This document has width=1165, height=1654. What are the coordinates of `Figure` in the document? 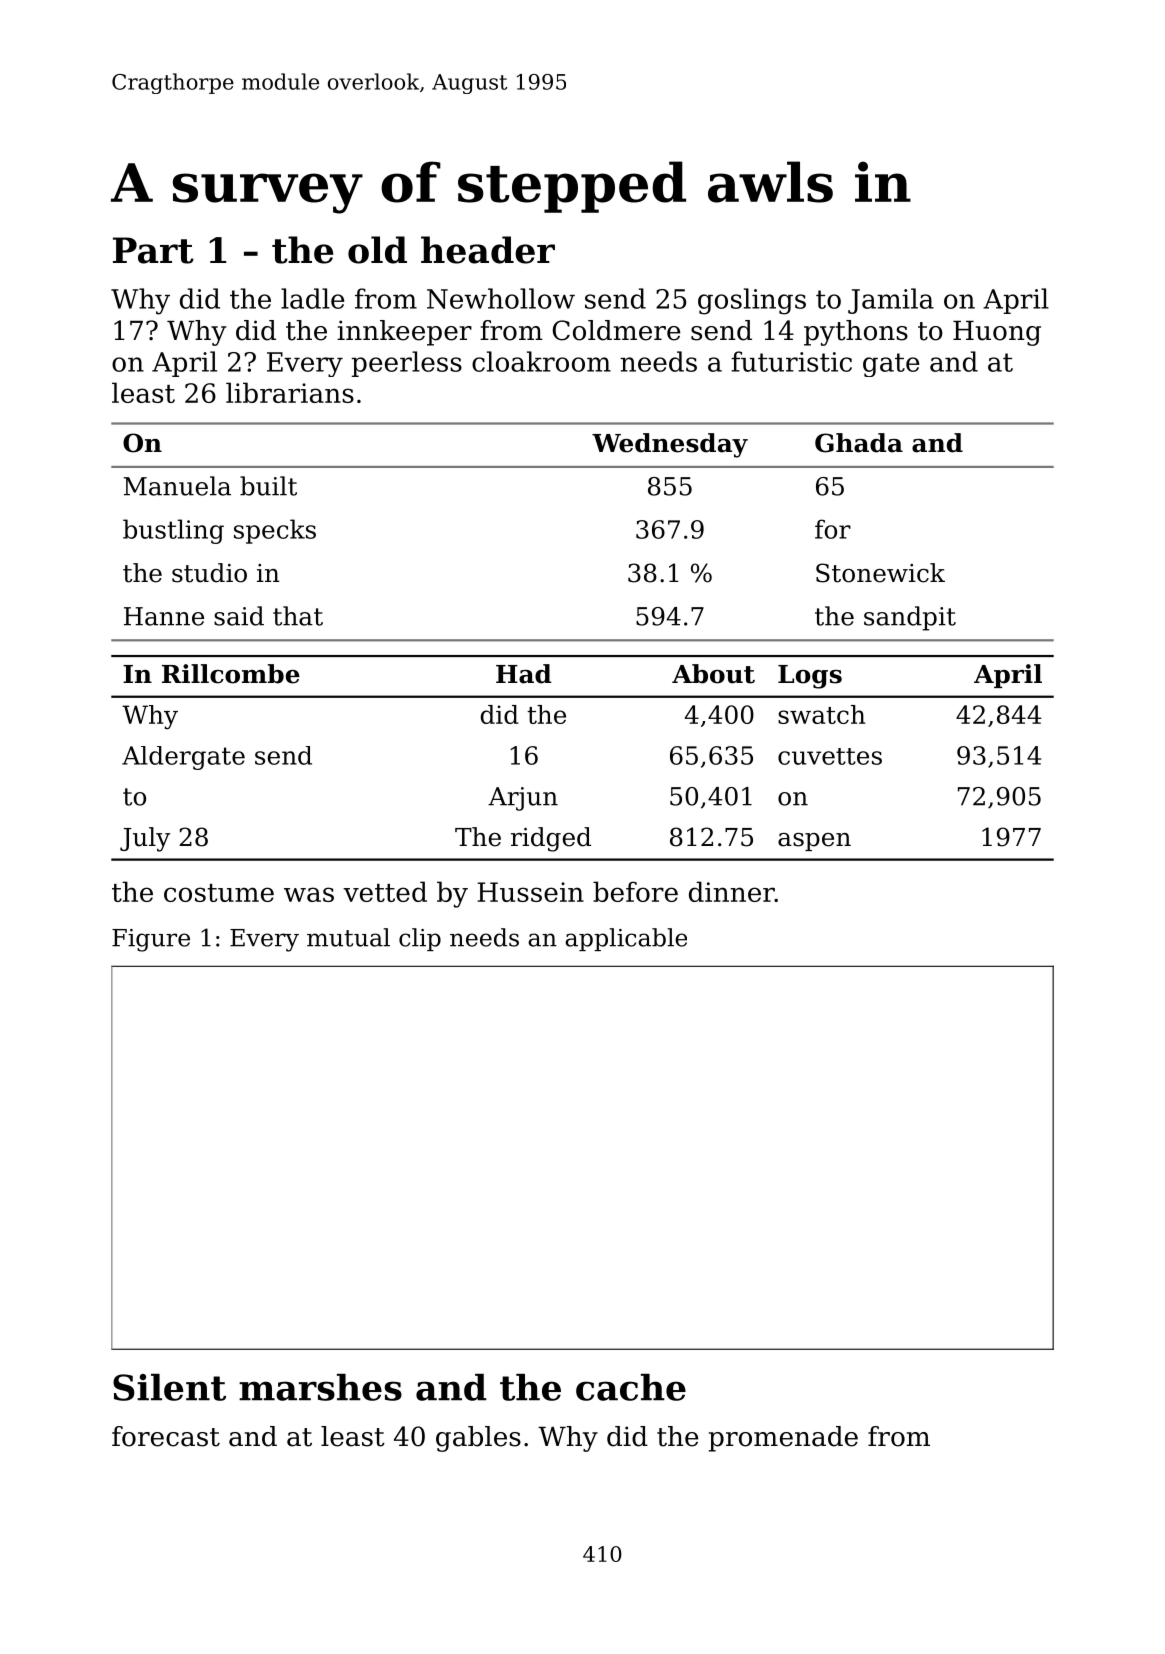 It's located at (151, 940).
